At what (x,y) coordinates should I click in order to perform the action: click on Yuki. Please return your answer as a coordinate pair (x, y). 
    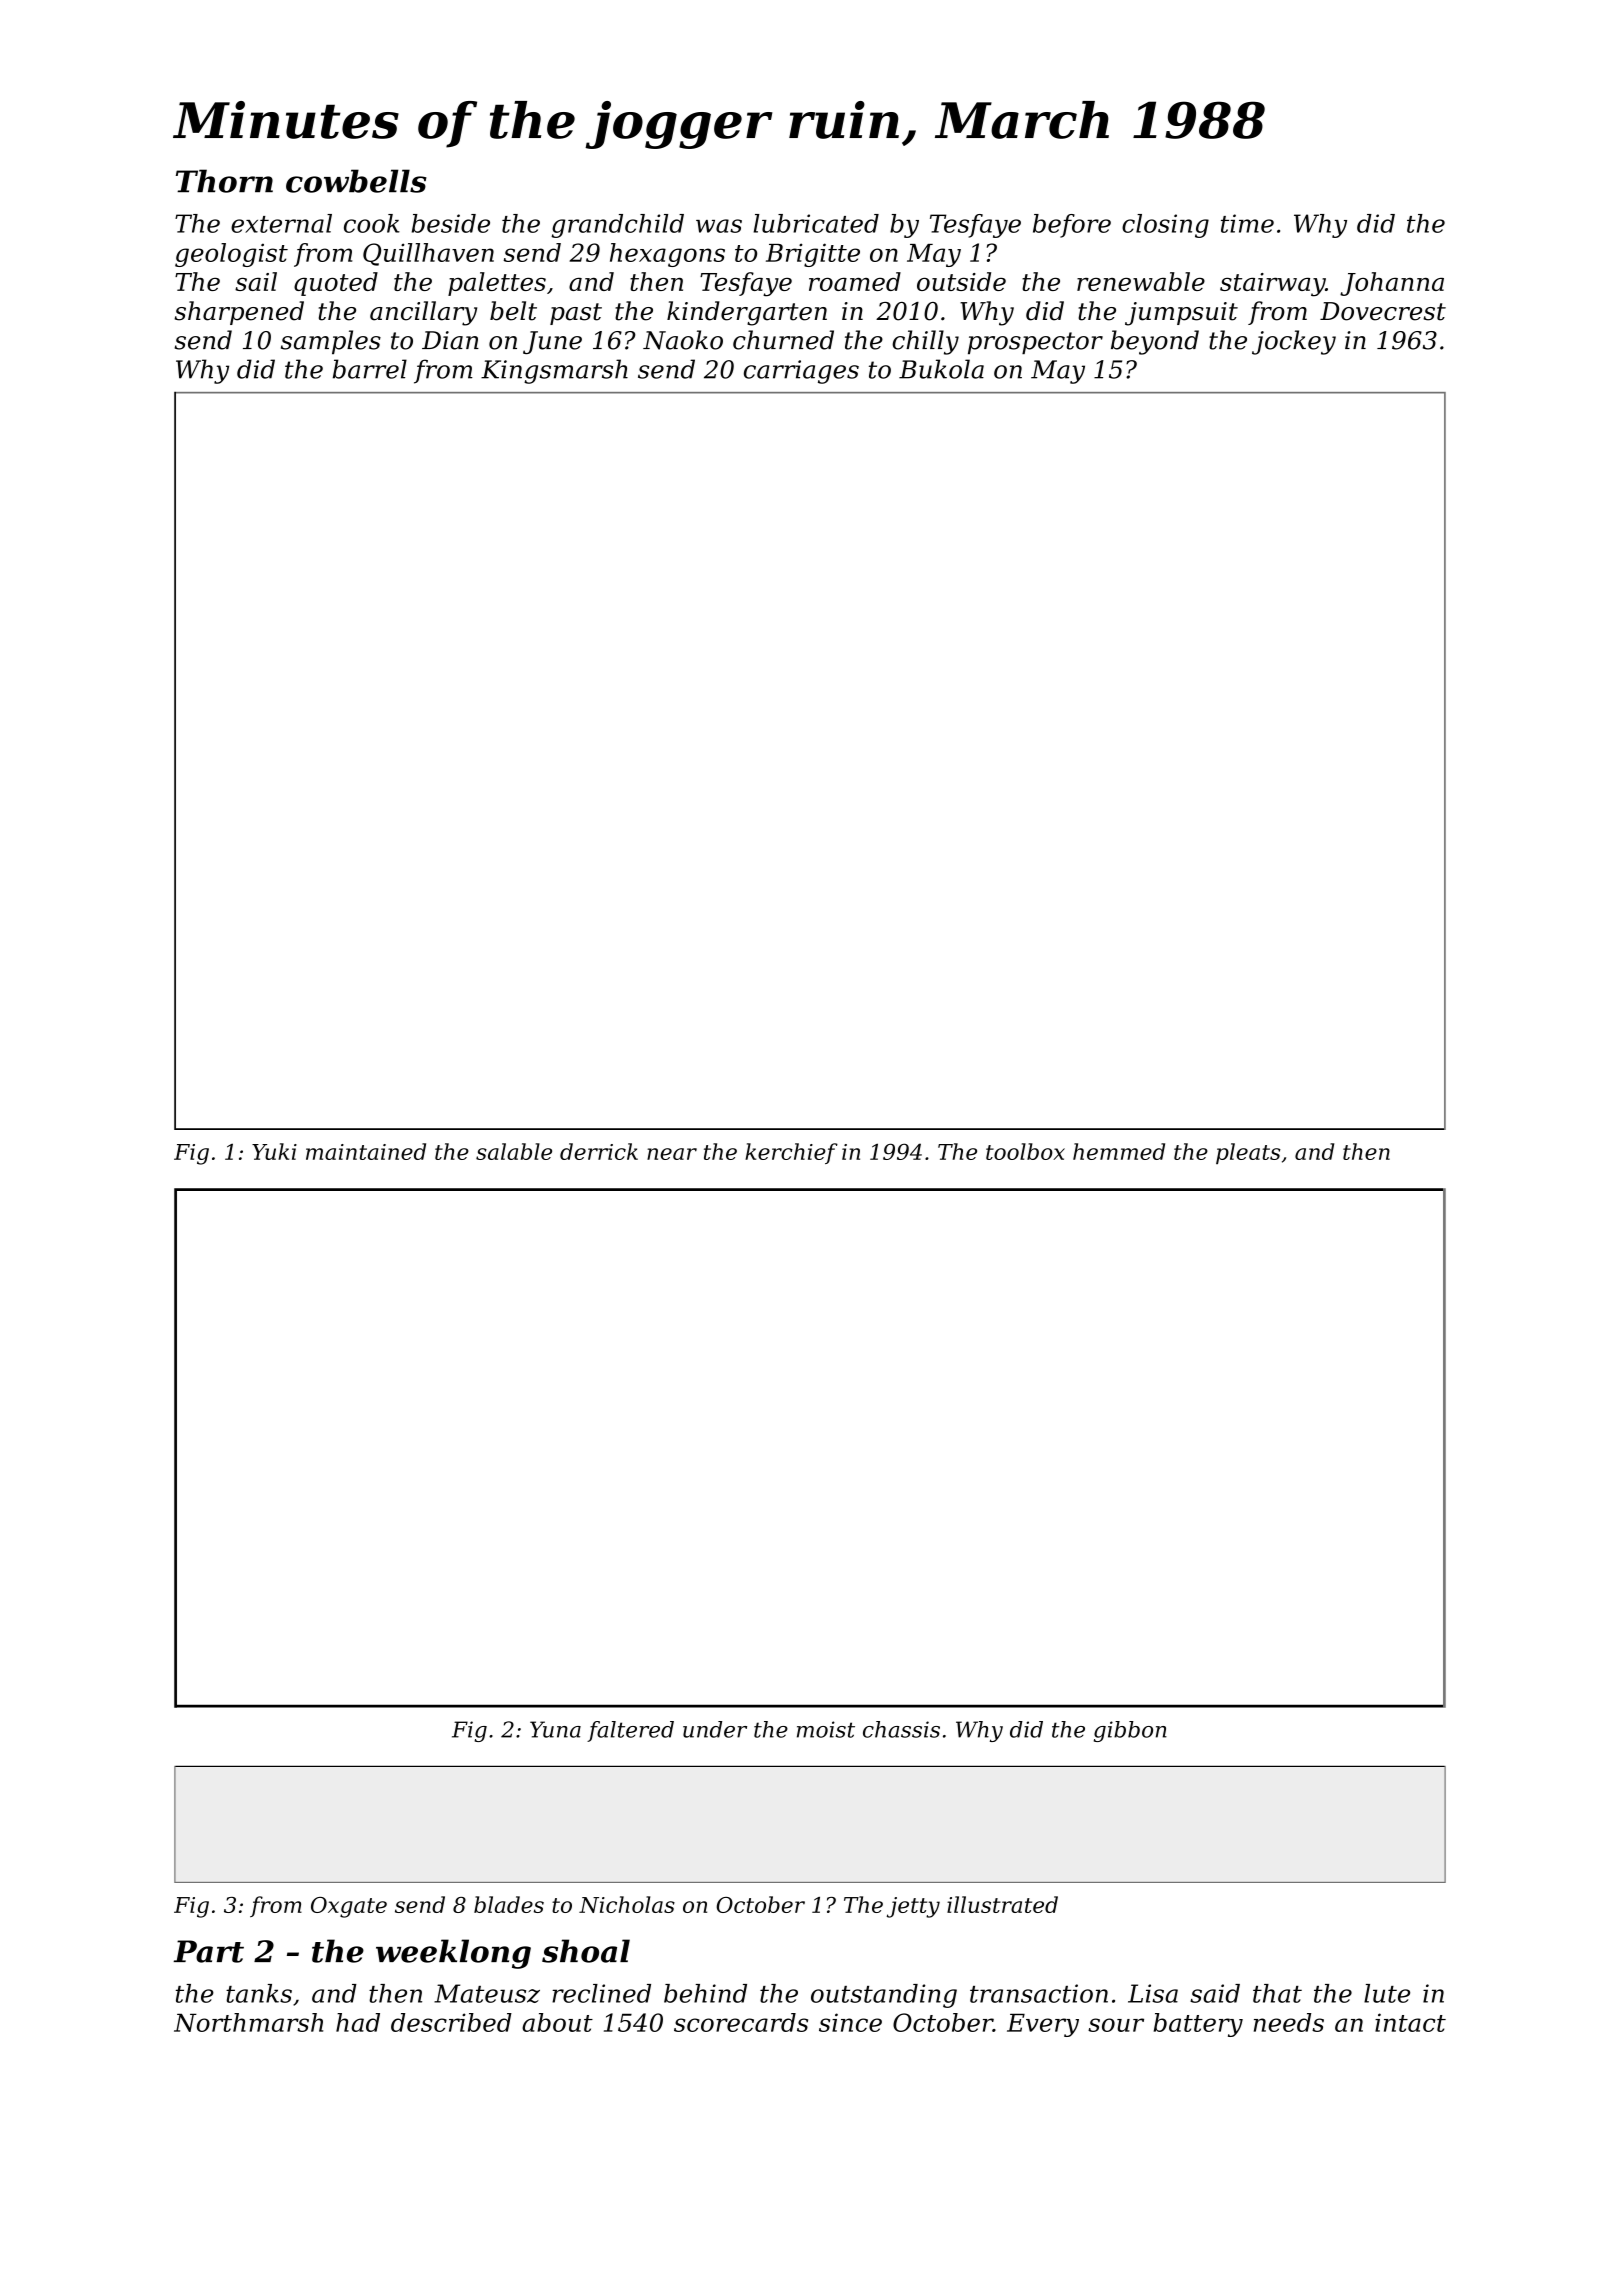
    Looking at the image, I should click on (274, 1151).
